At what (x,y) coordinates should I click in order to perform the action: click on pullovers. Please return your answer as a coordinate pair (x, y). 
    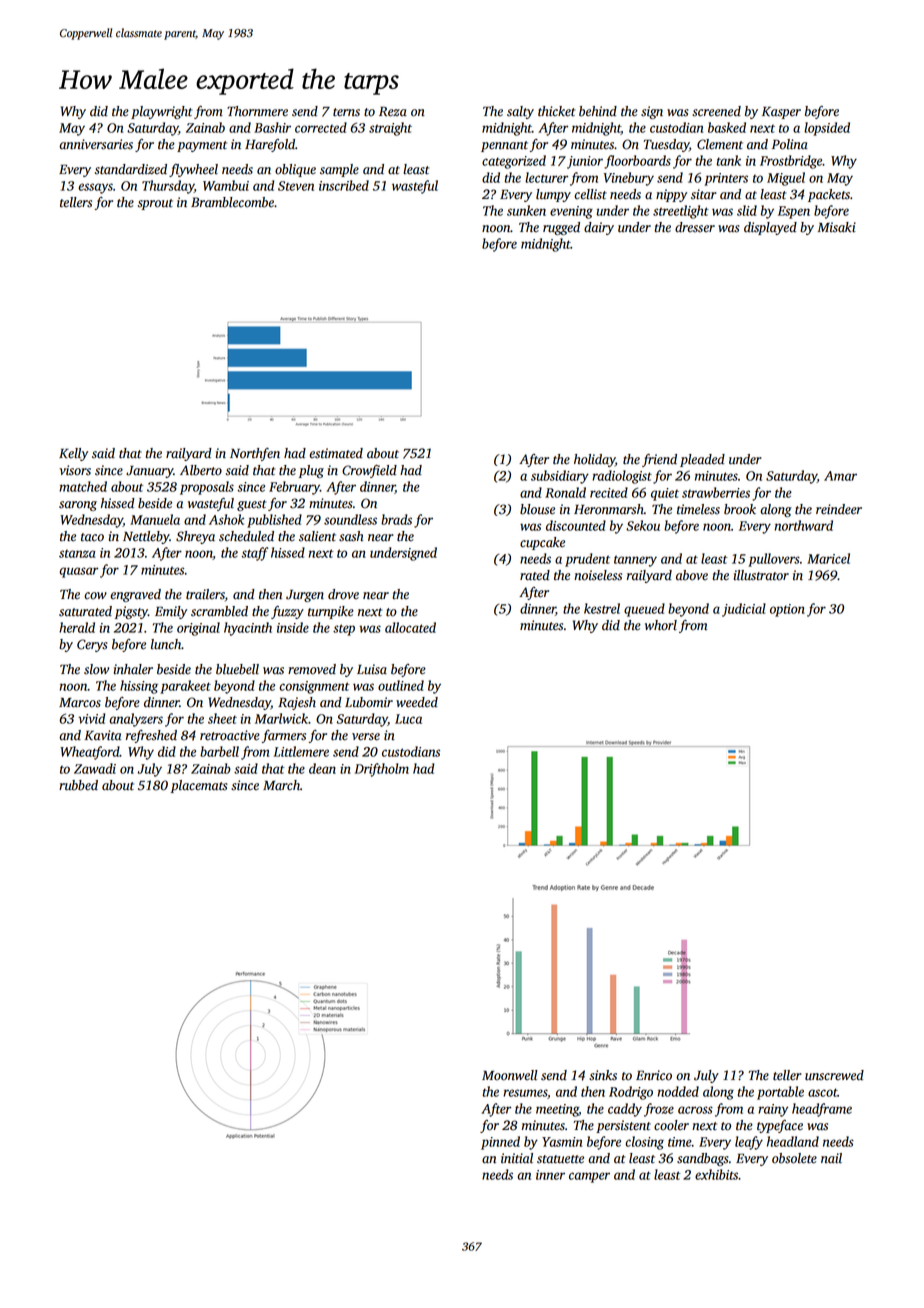
    Looking at the image, I should click on (774, 560).
